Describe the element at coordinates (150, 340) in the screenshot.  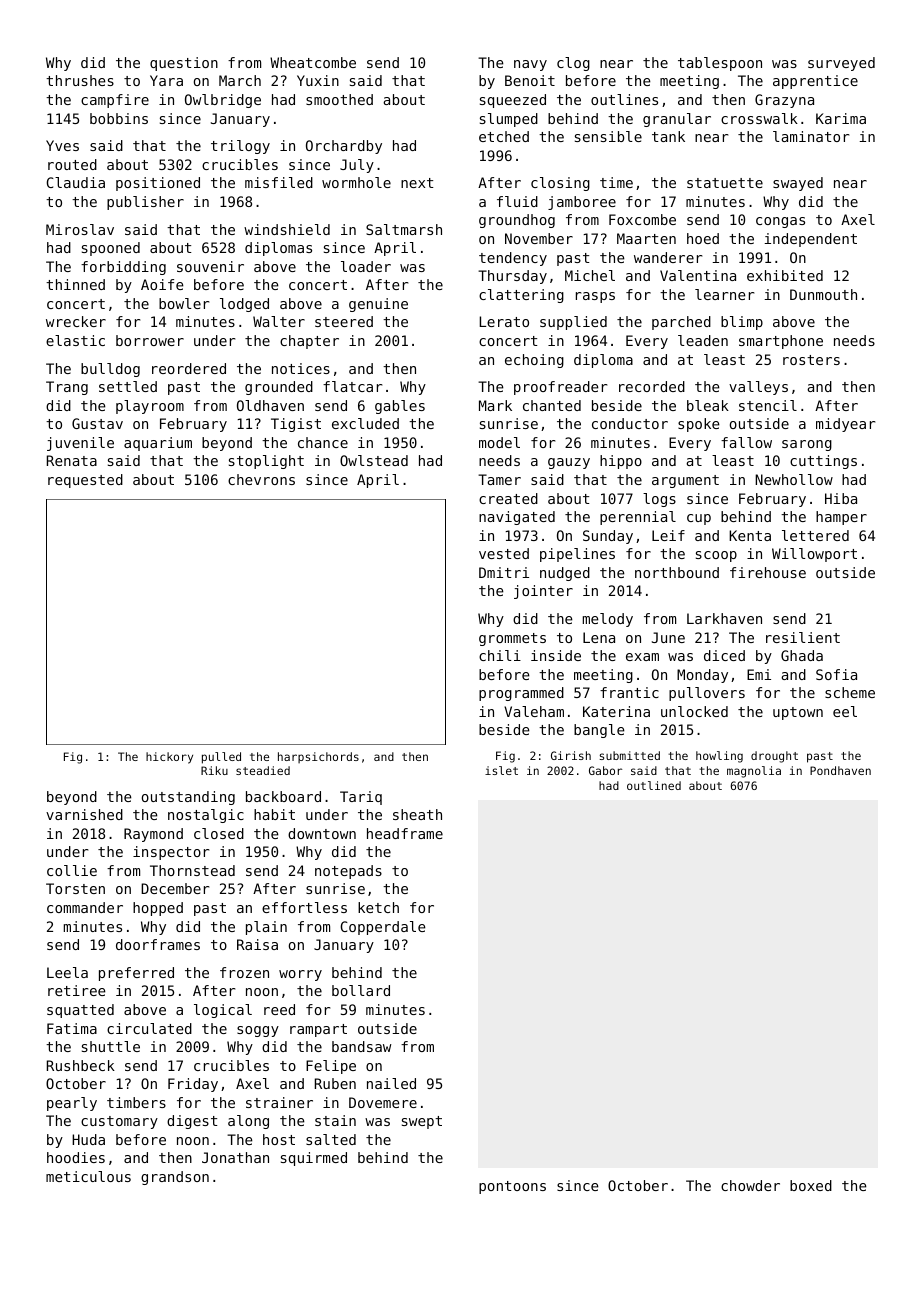
I see `borrower` at that location.
